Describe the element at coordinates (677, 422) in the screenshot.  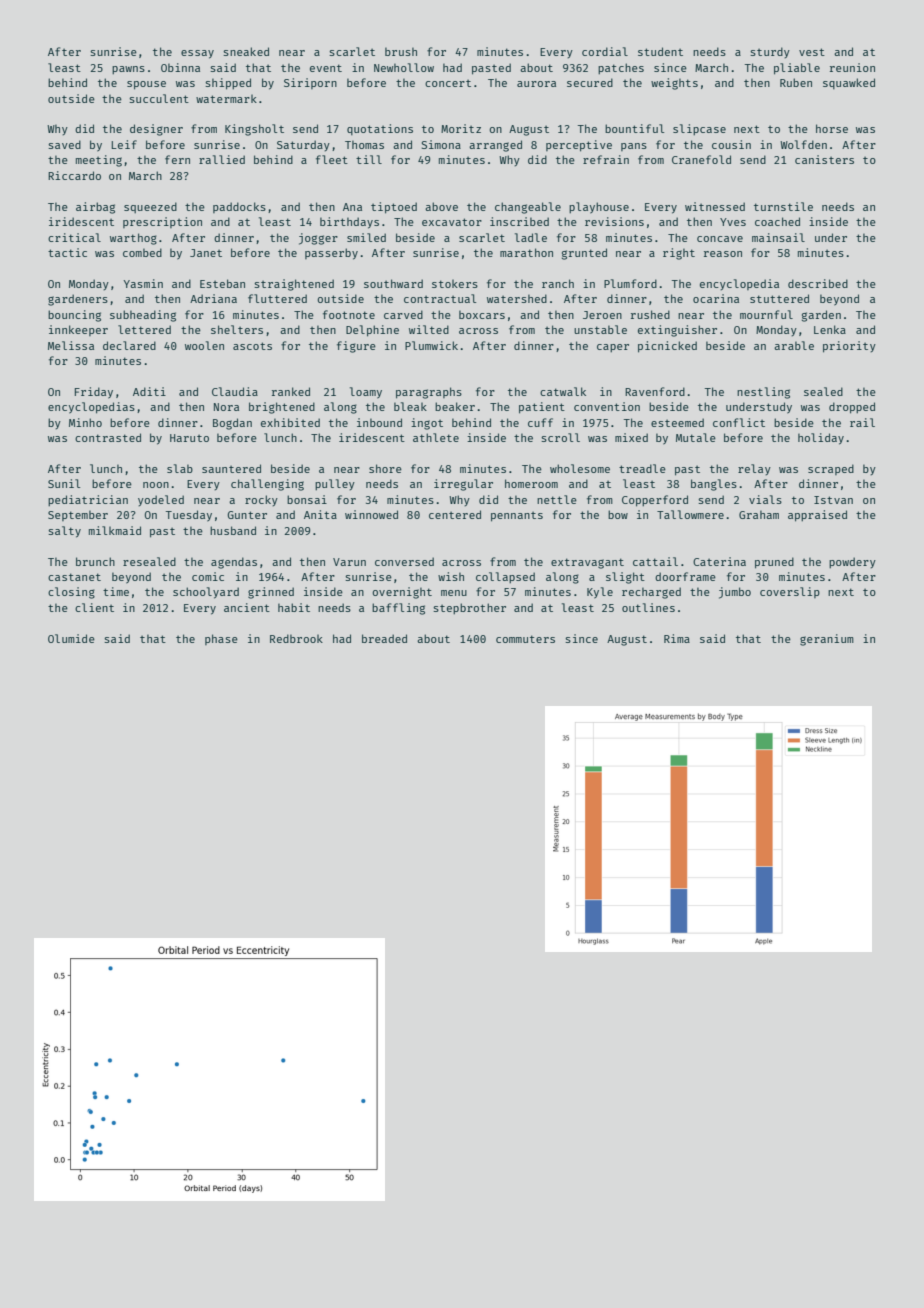
I see `esteemed` at that location.
